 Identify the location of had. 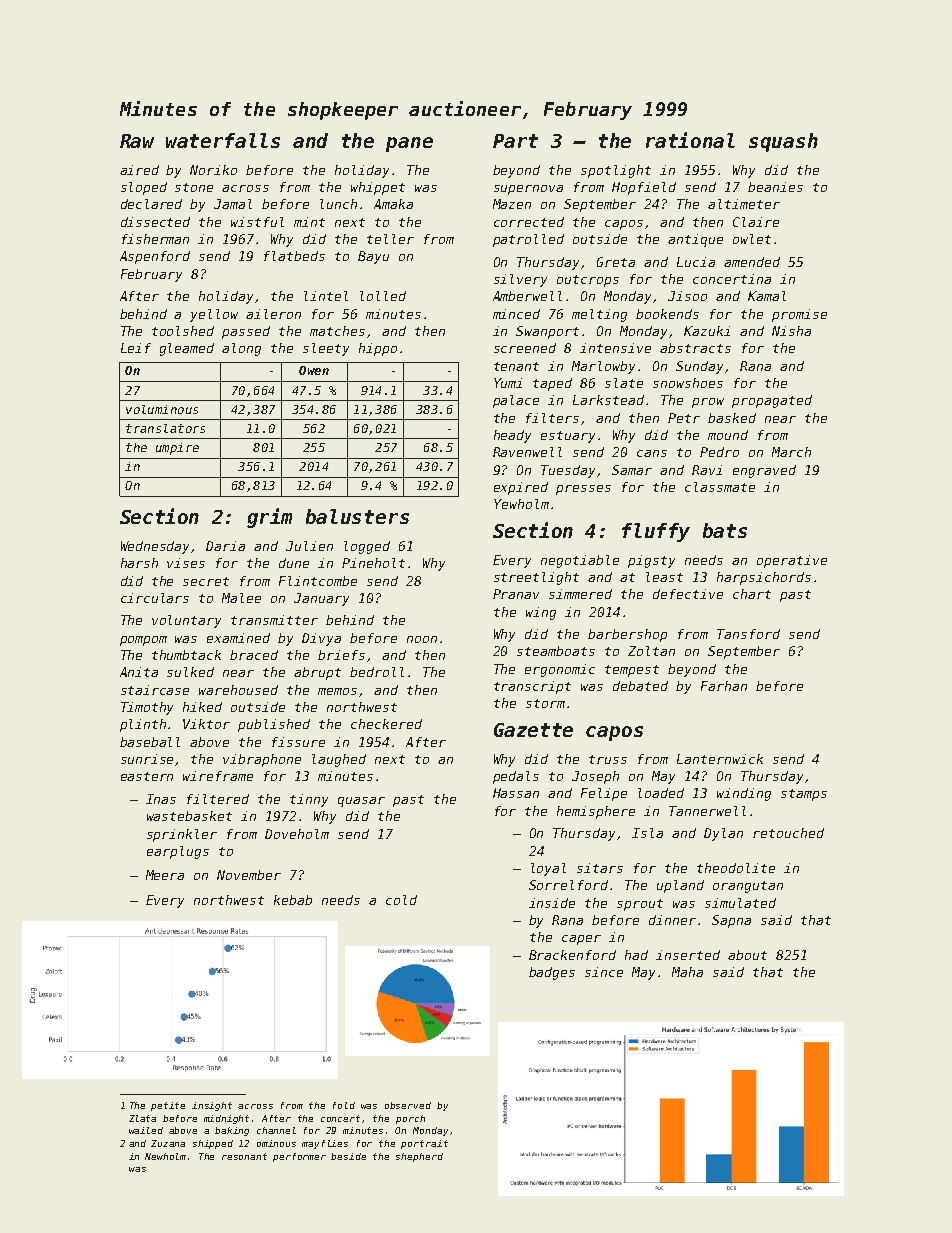
(636, 955).
